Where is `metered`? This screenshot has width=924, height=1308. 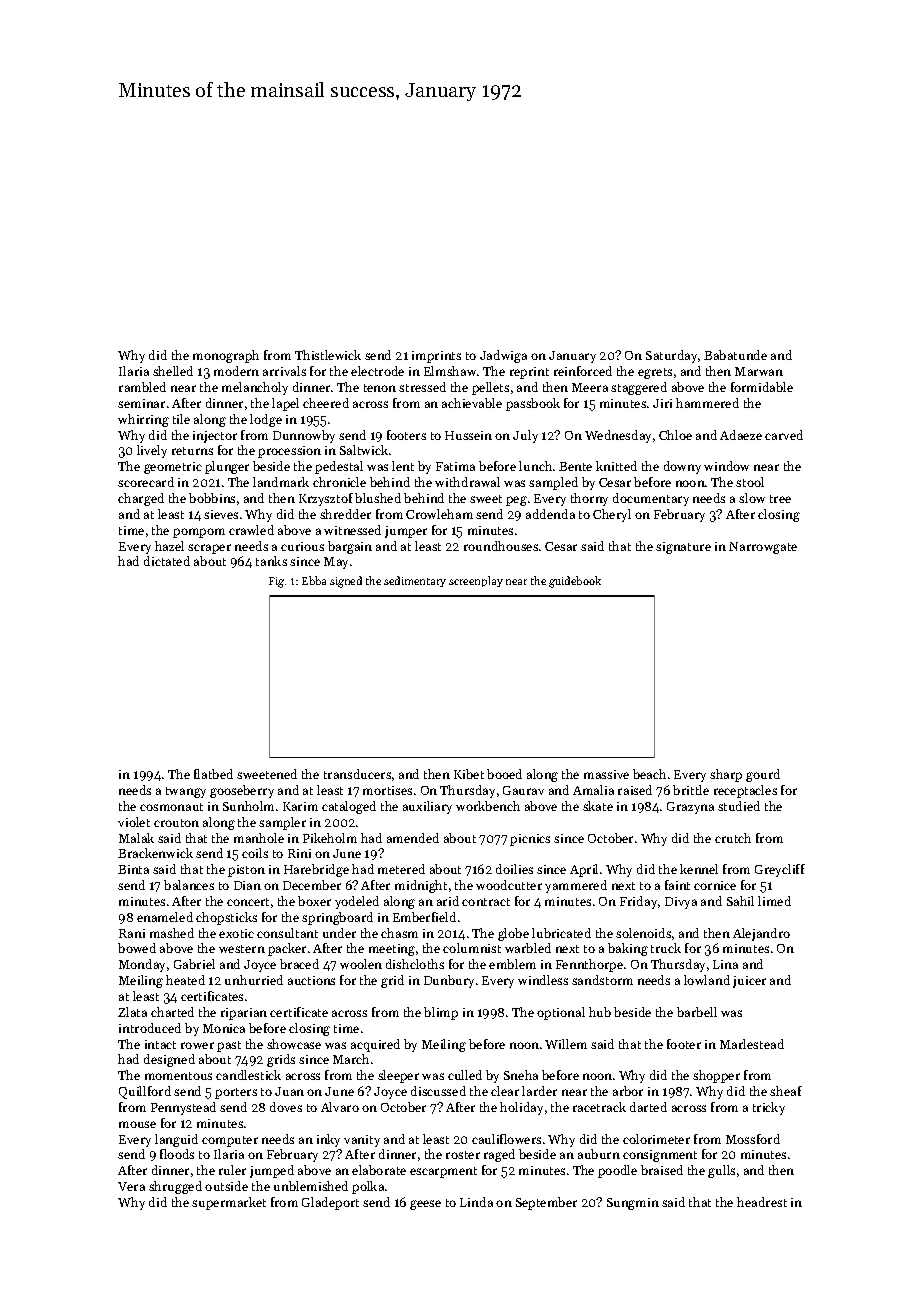 metered is located at coordinates (401, 869).
